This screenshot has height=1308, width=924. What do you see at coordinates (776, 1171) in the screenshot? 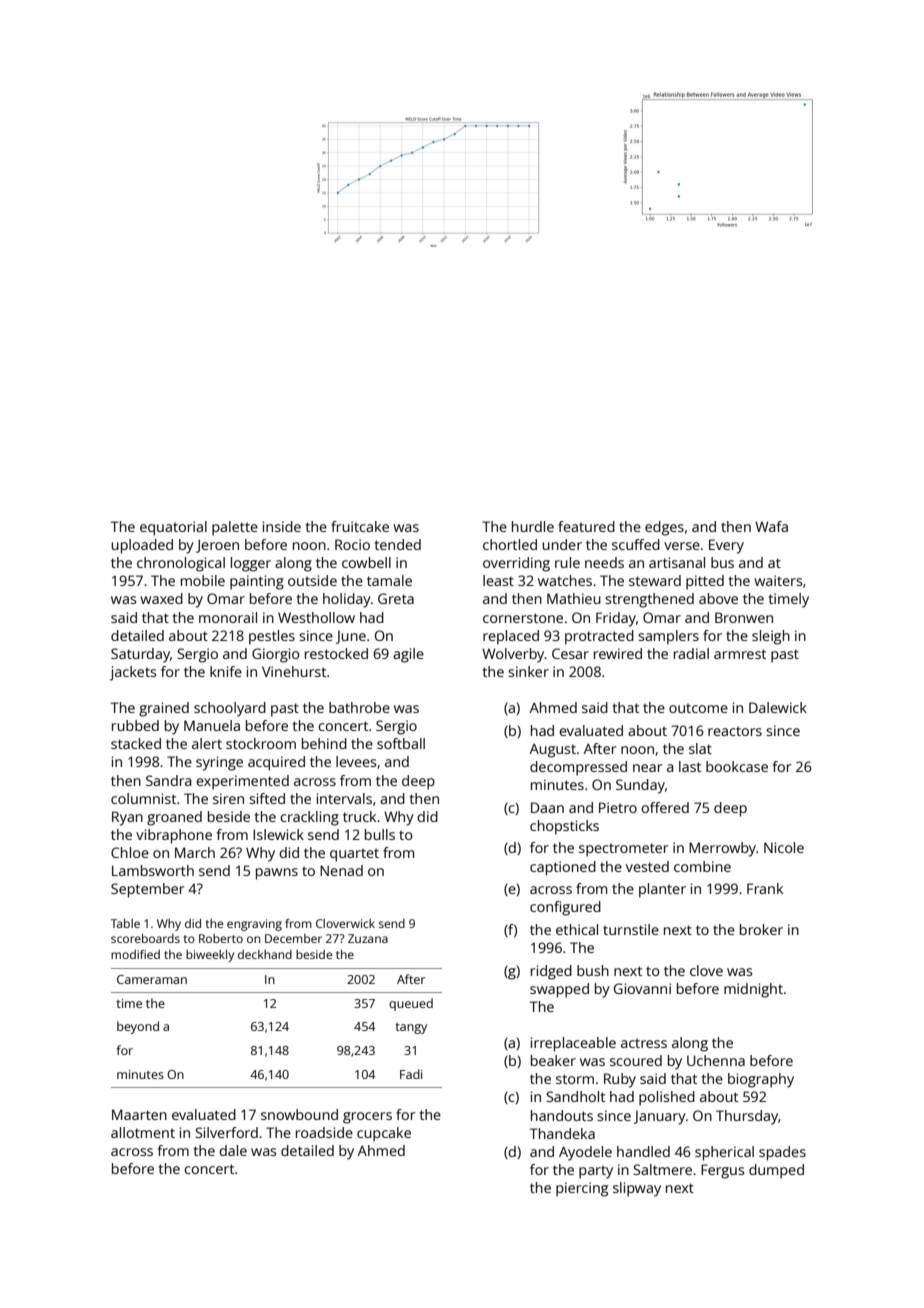
I see `dumped` at bounding box center [776, 1171].
